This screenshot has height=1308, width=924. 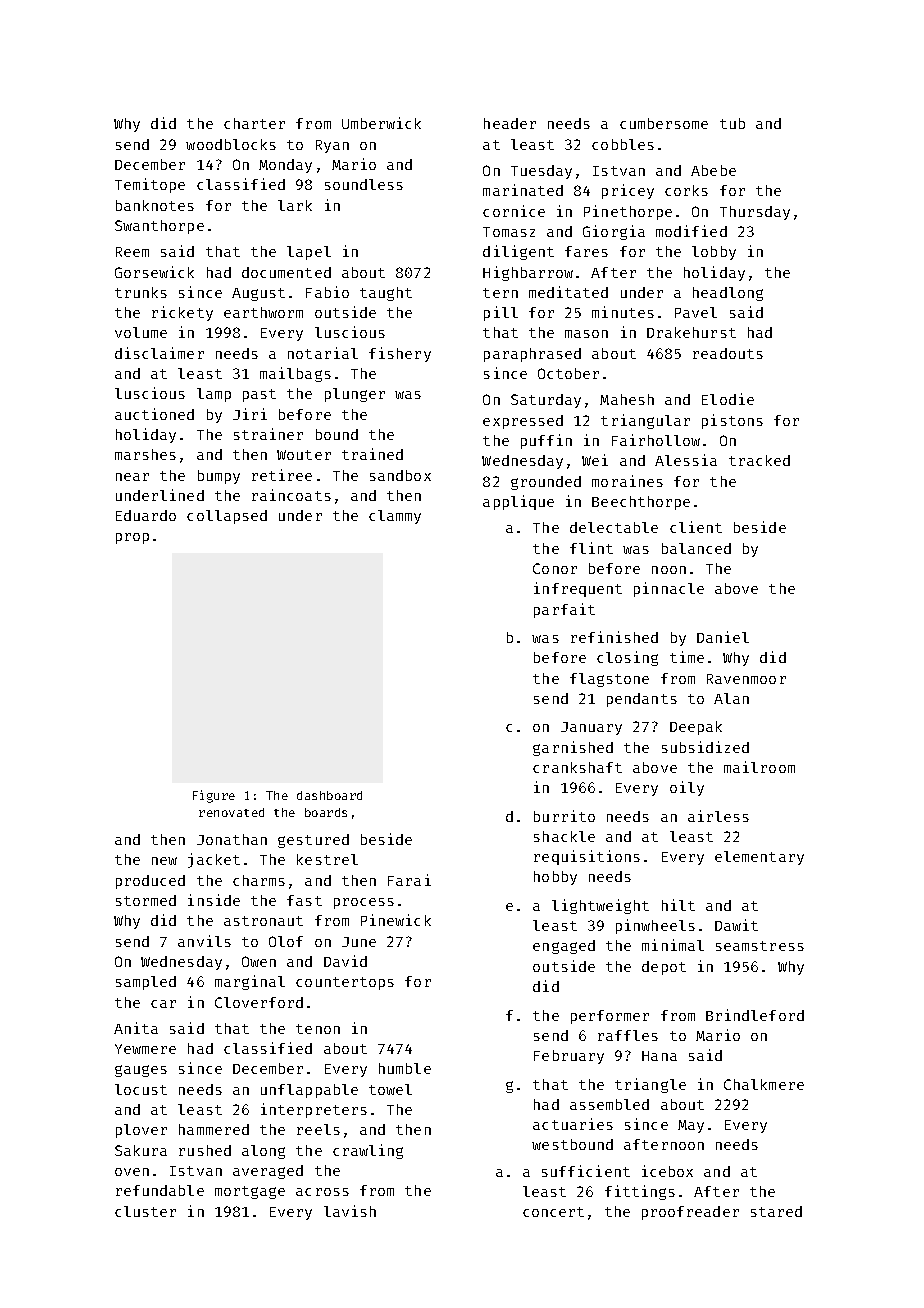 What do you see at coordinates (254, 123) in the screenshot?
I see `charter` at bounding box center [254, 123].
